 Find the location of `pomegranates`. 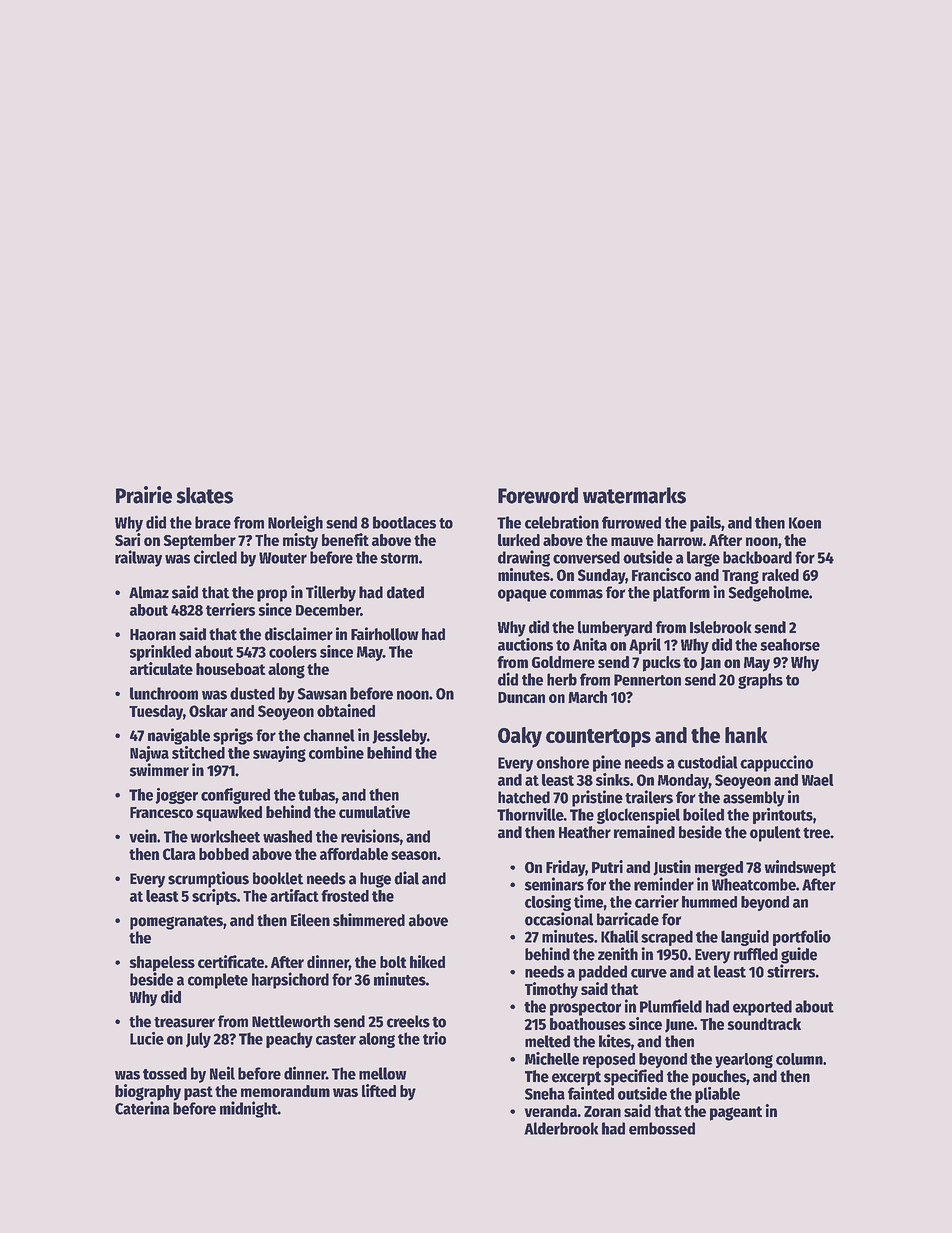

pomegranates is located at coordinates (176, 922).
